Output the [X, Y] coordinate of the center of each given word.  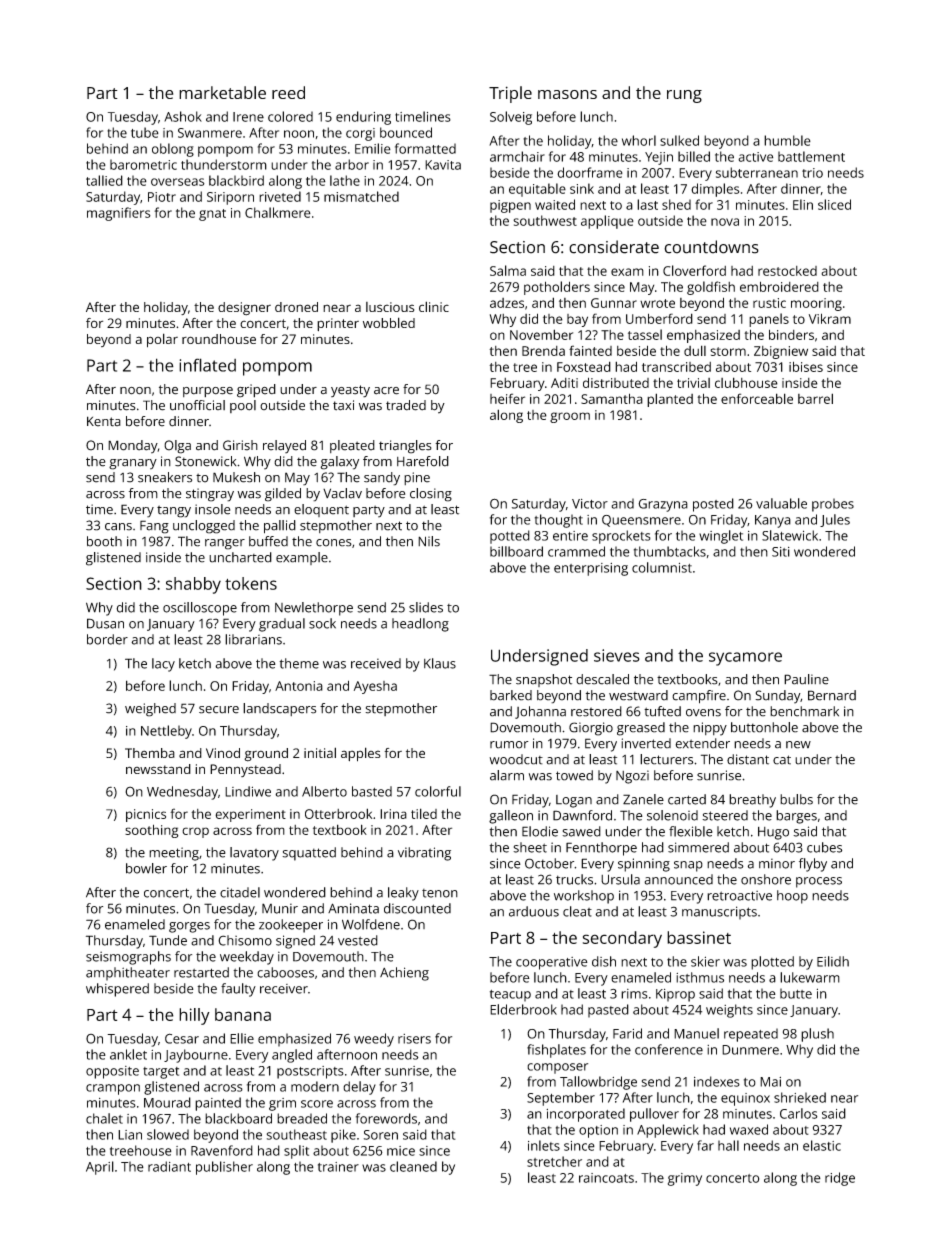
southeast [297, 1134]
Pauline [806, 679]
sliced [834, 204]
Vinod [223, 753]
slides [426, 607]
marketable [222, 92]
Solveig [511, 118]
